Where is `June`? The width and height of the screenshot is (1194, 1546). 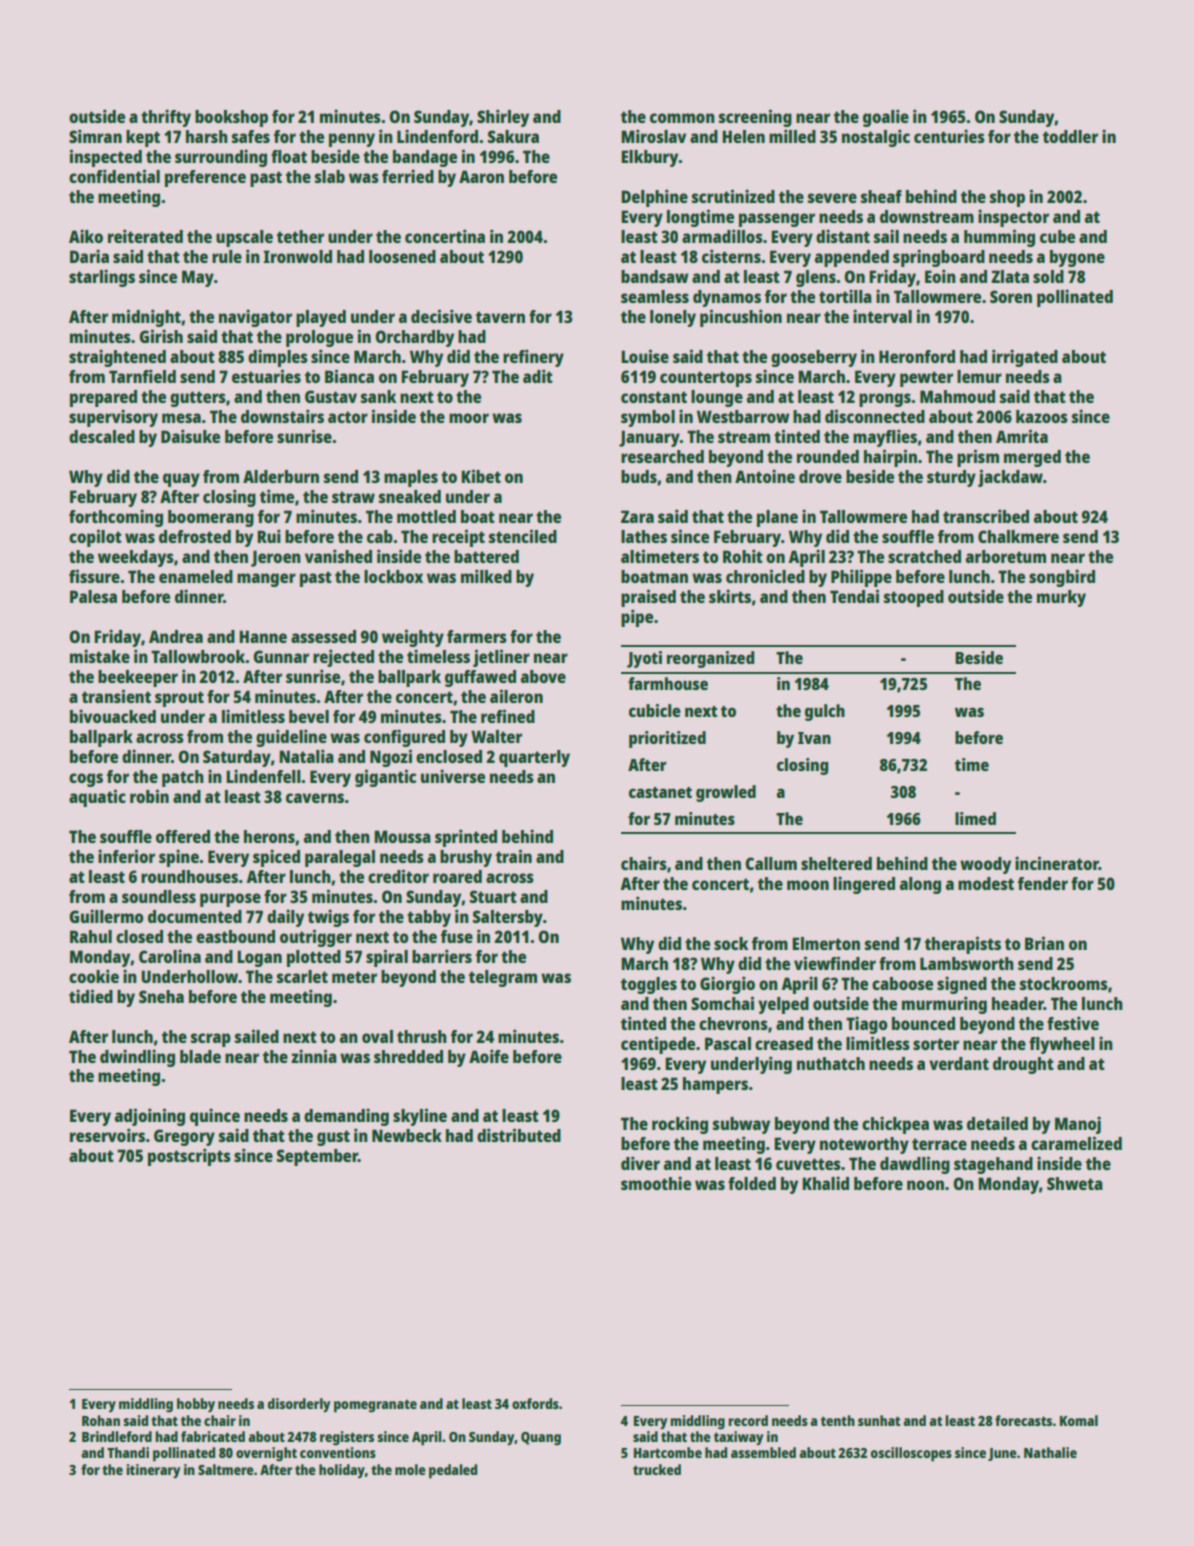
June is located at coordinates (1002, 1454).
